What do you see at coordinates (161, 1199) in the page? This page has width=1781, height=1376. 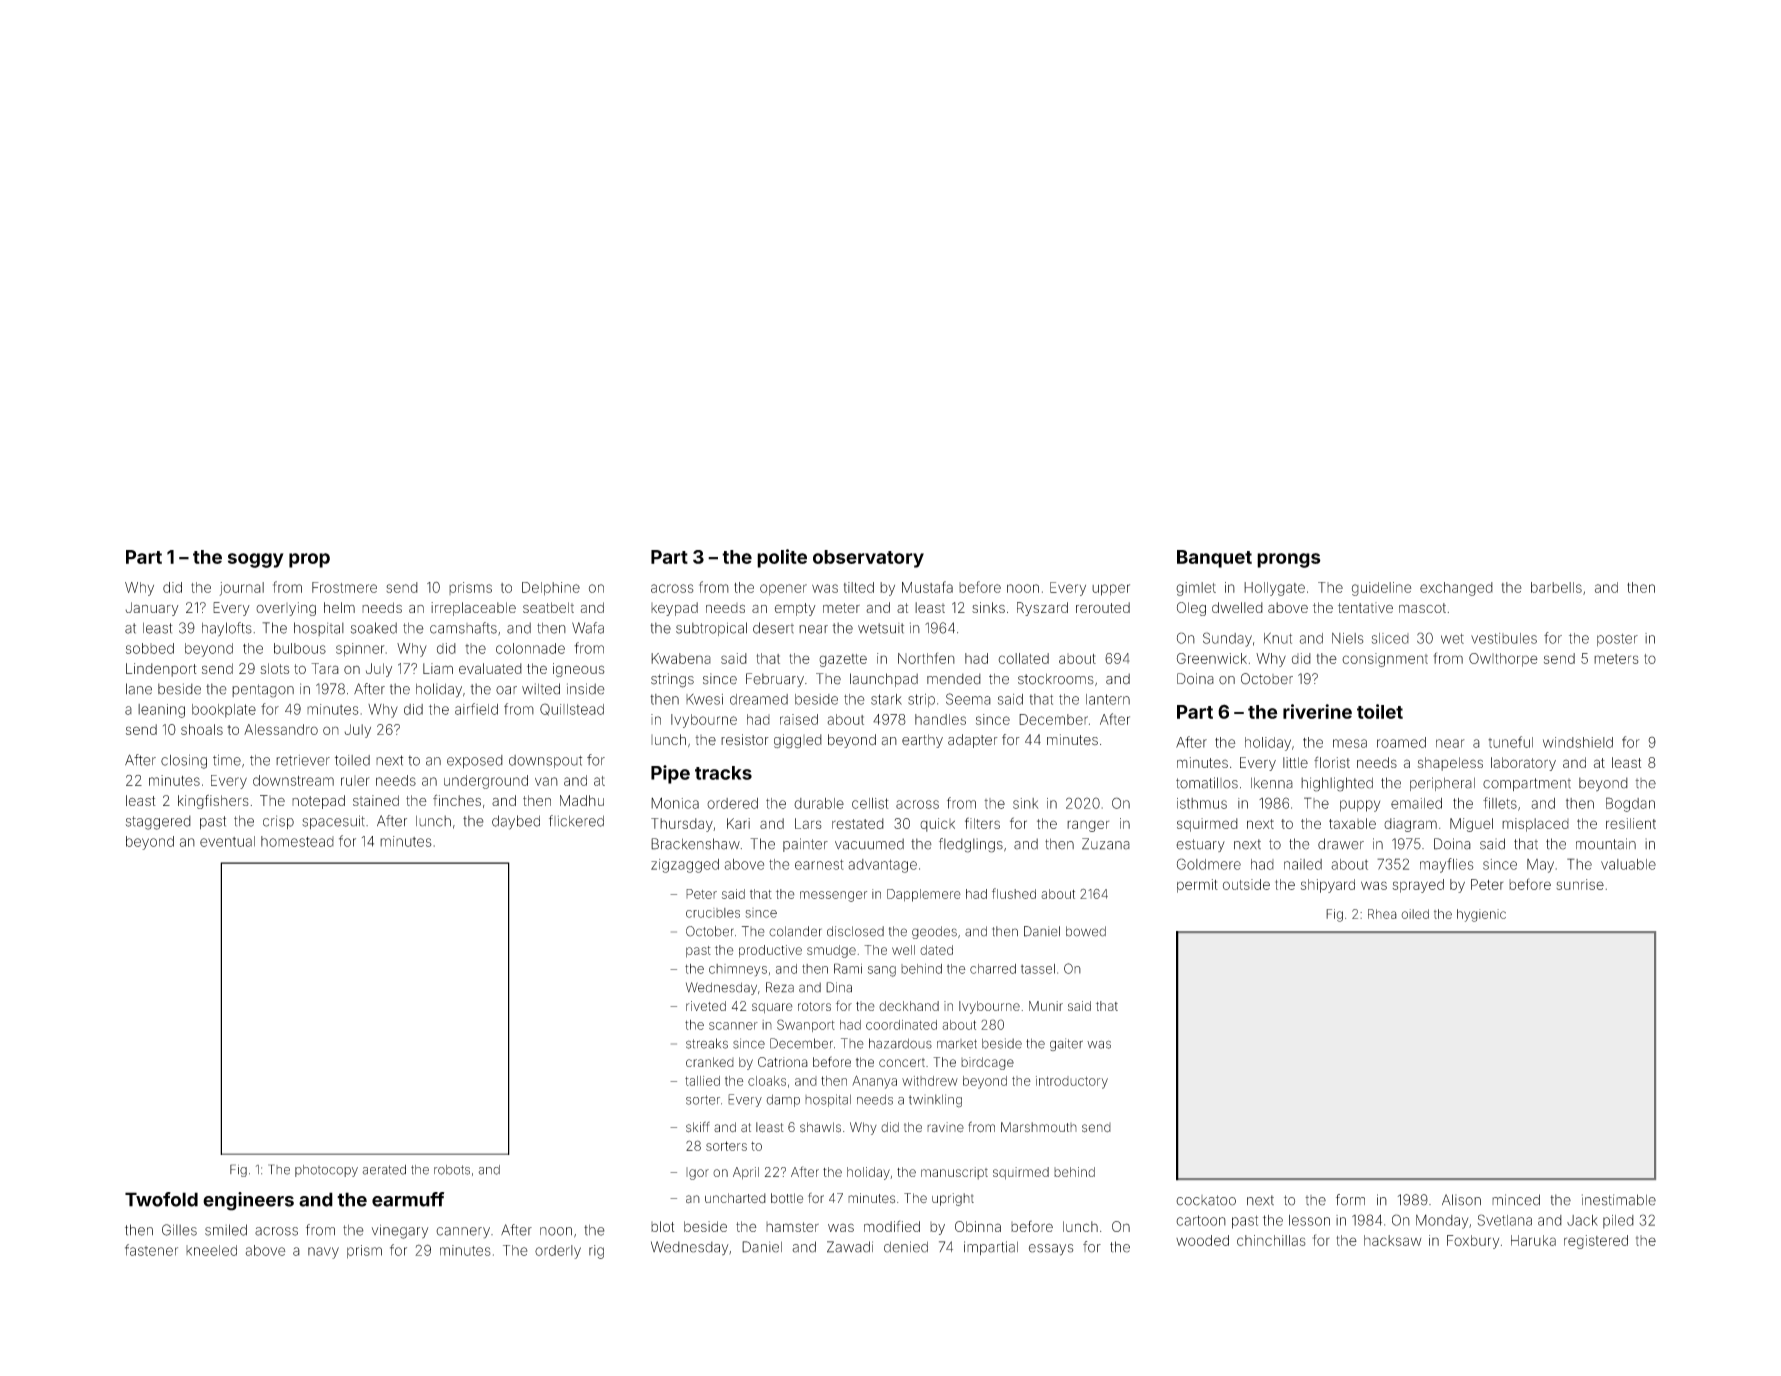 I see `Twofold` at bounding box center [161, 1199].
